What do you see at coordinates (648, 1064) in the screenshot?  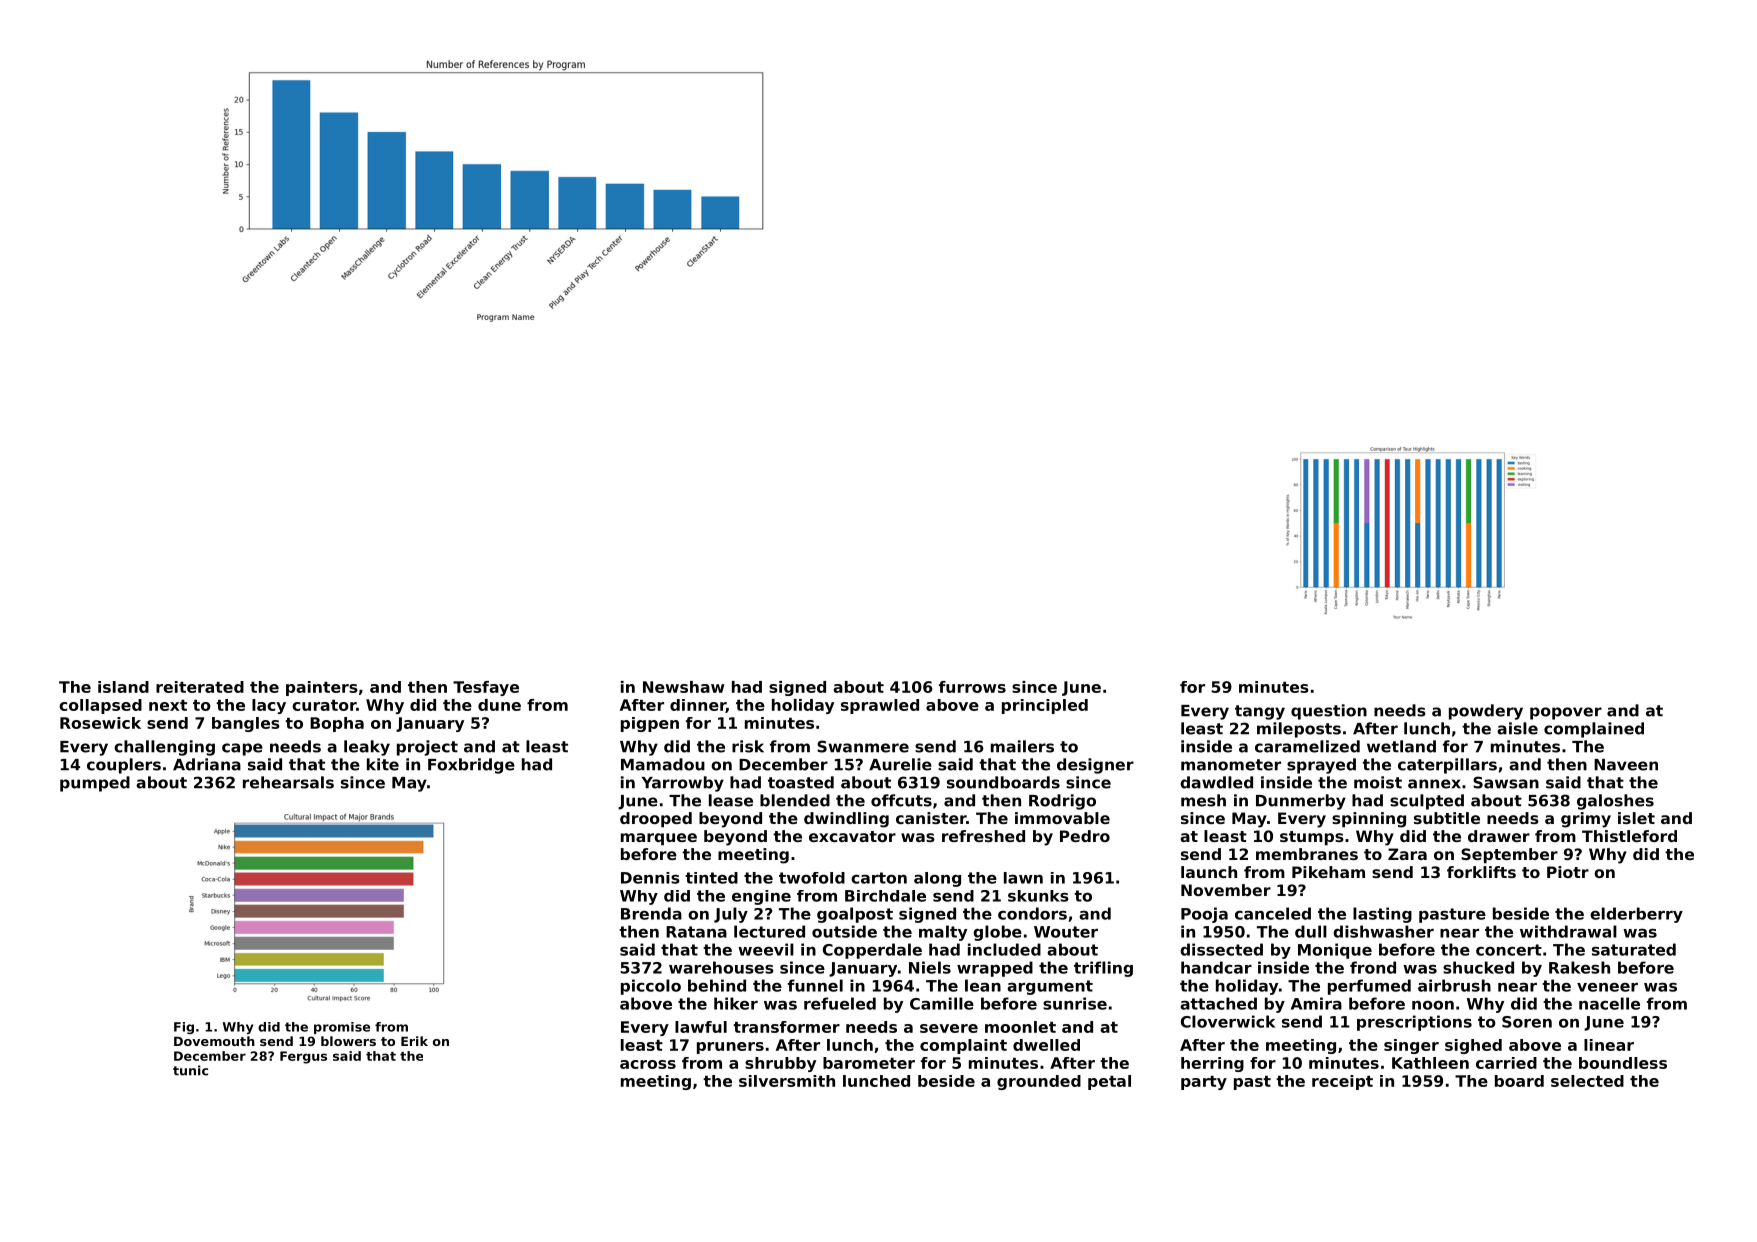 I see `across` at bounding box center [648, 1064].
